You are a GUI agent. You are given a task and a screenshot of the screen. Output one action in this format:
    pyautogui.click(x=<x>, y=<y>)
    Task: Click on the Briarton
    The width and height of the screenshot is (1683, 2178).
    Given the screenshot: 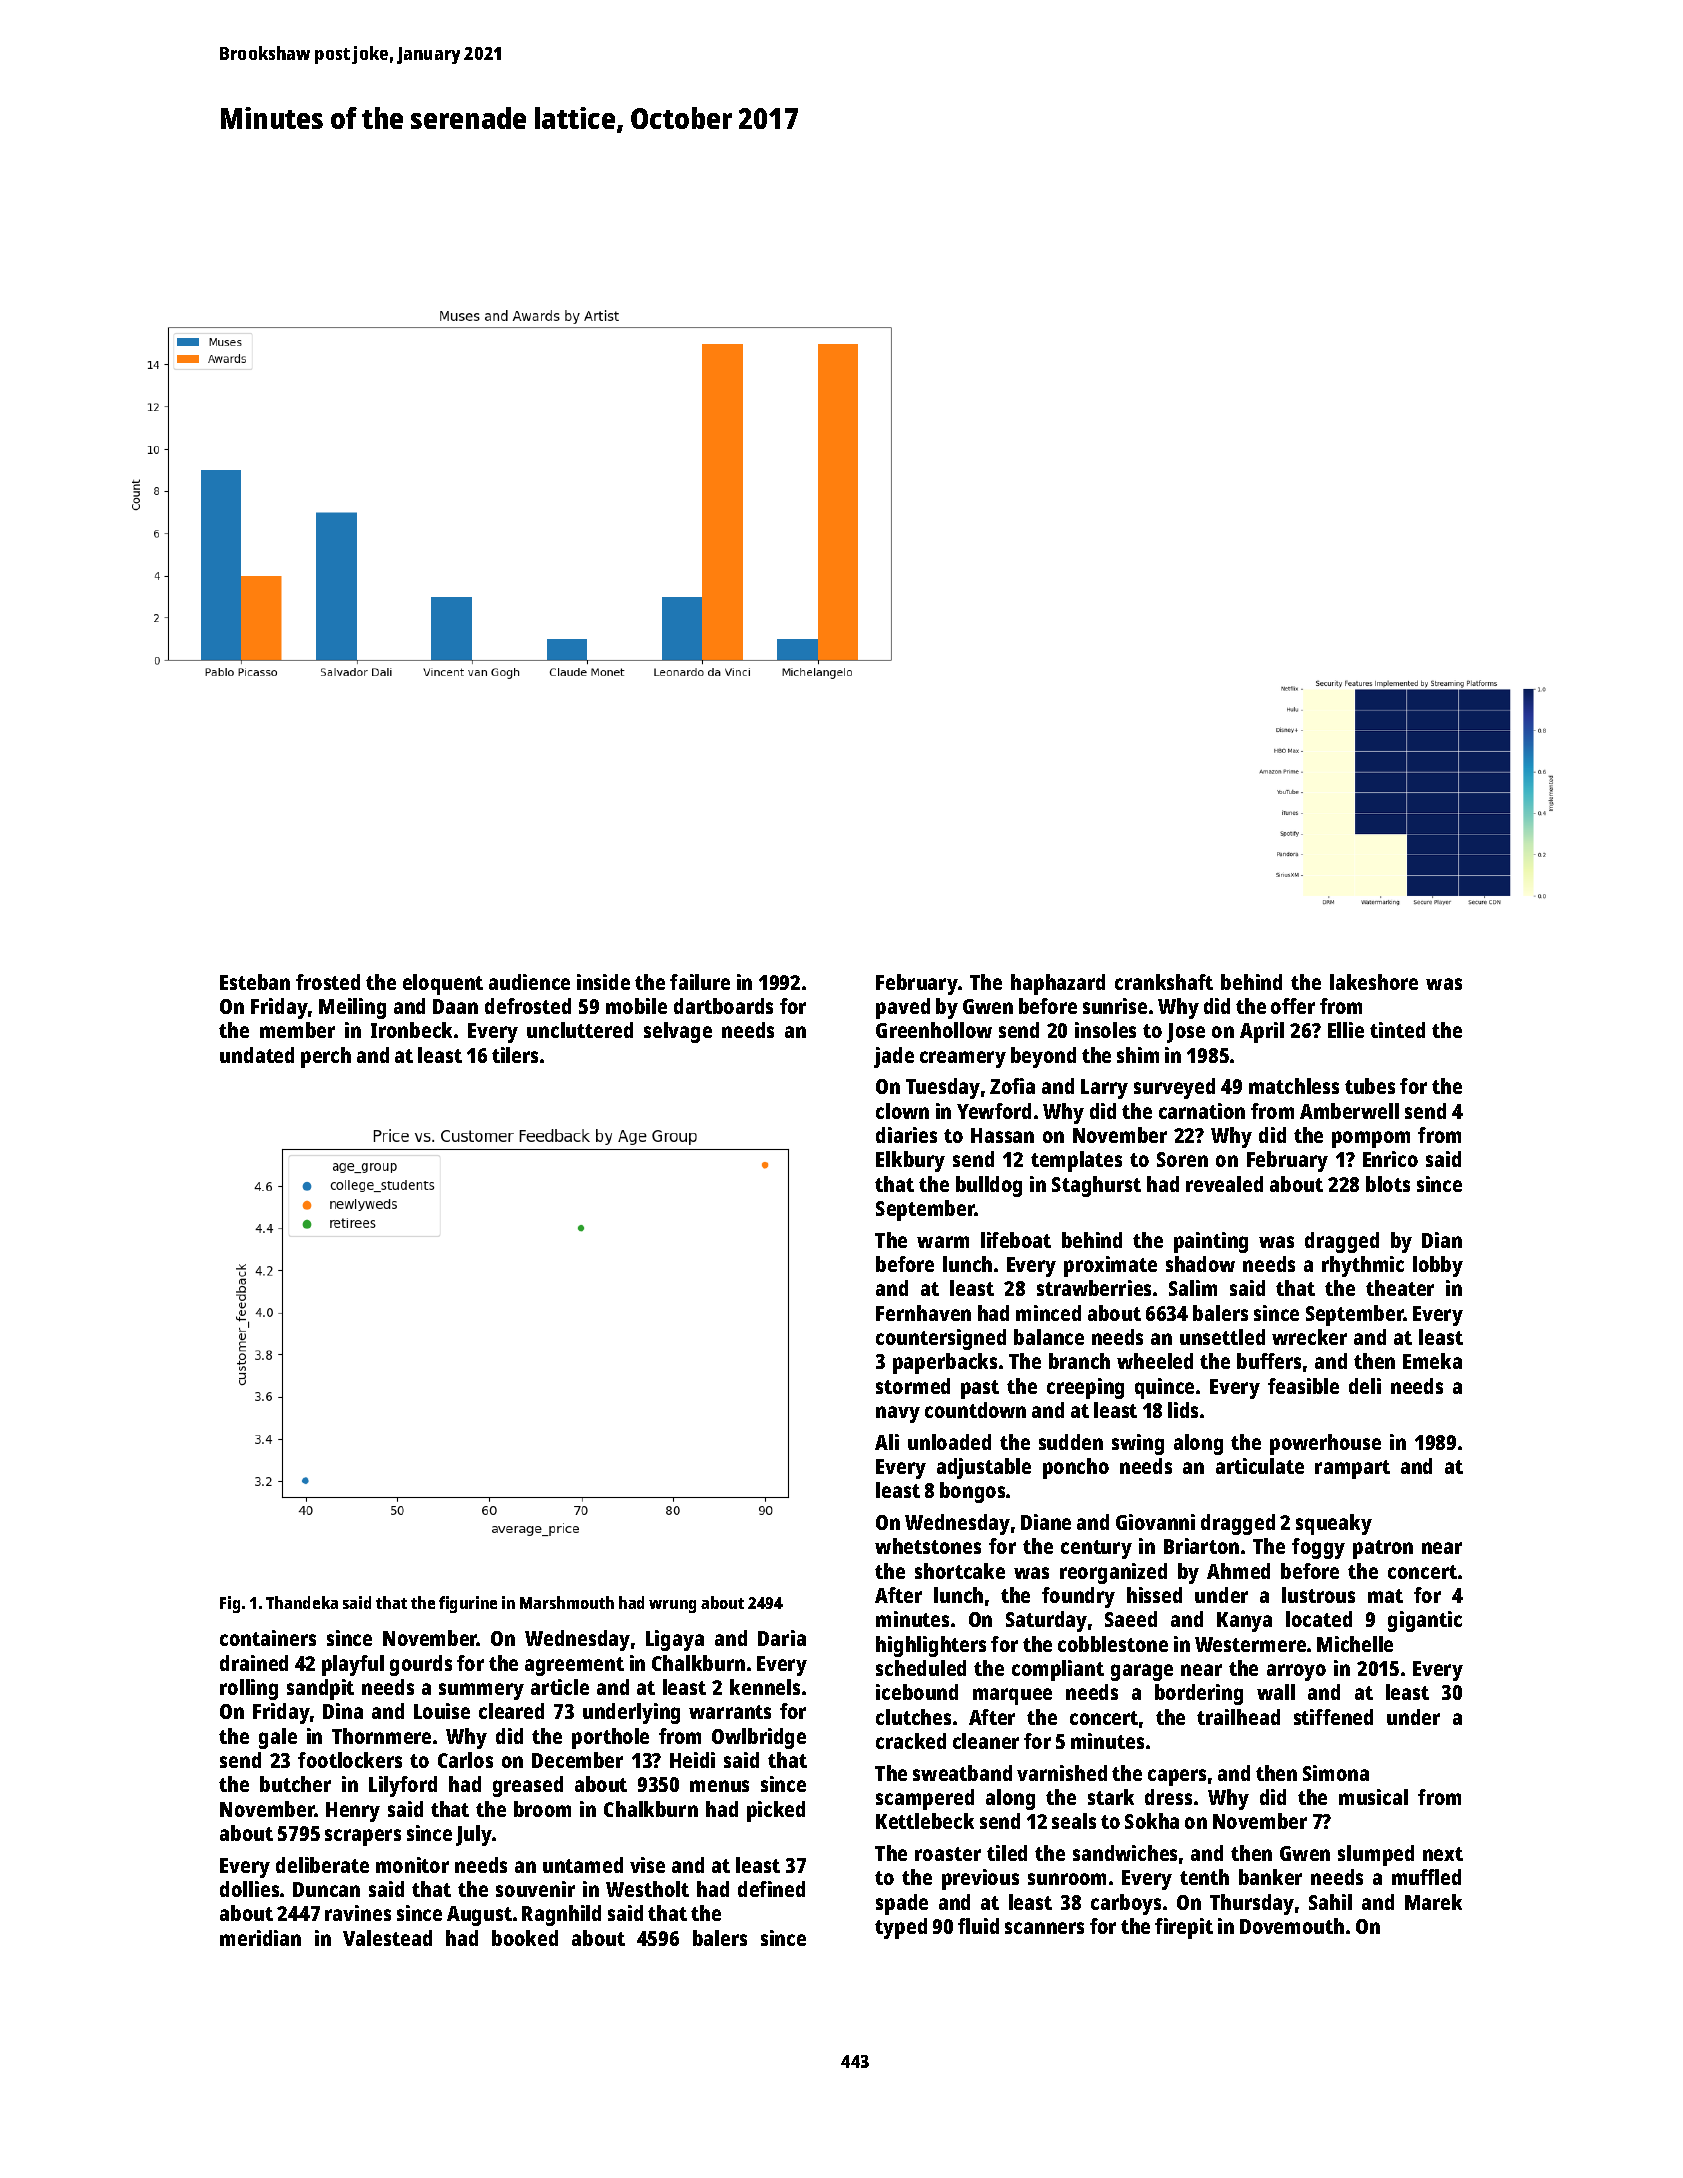 What is the action you would take?
    pyautogui.click(x=1201, y=1546)
